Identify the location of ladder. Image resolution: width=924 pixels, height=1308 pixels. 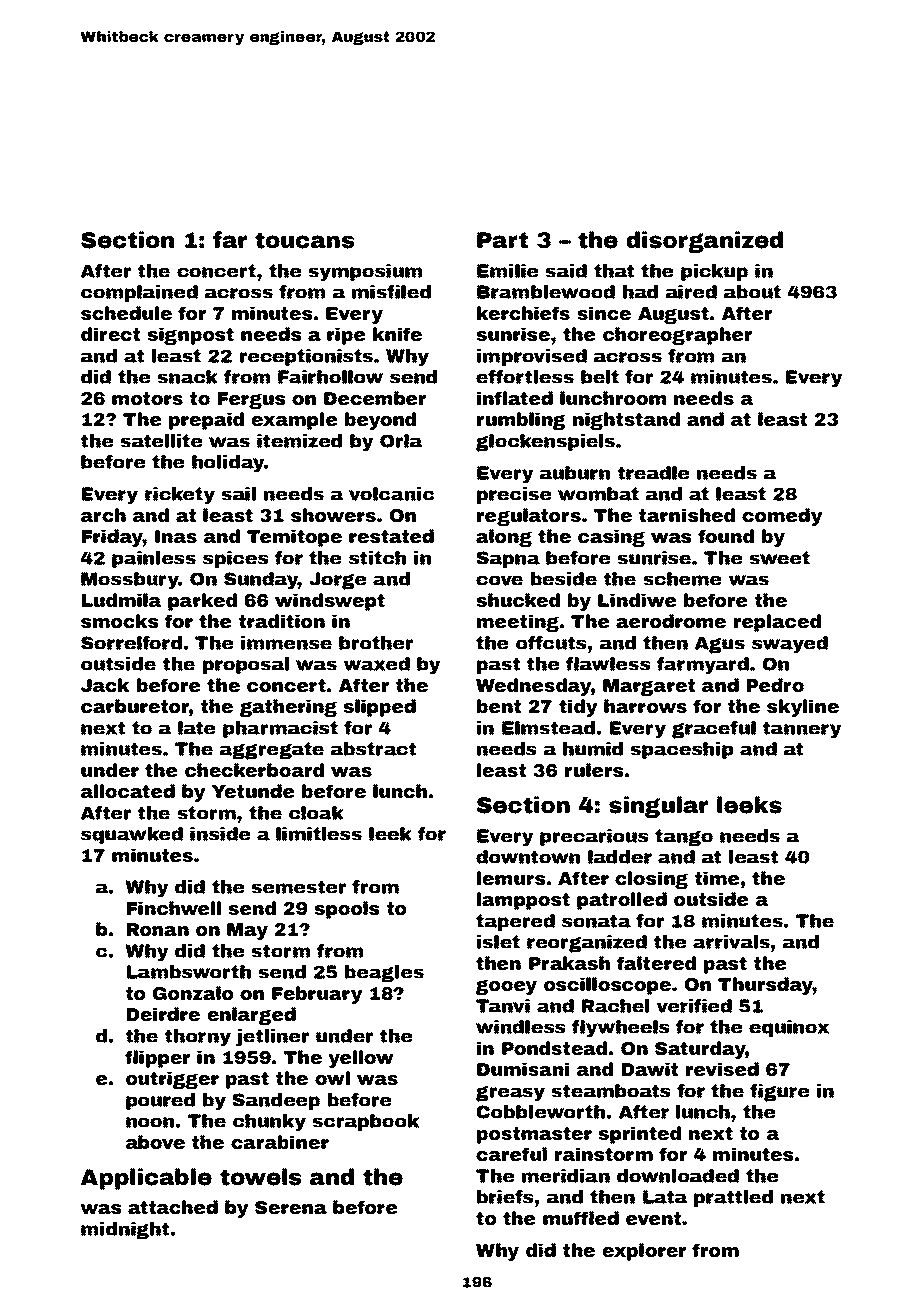
(620, 857).
